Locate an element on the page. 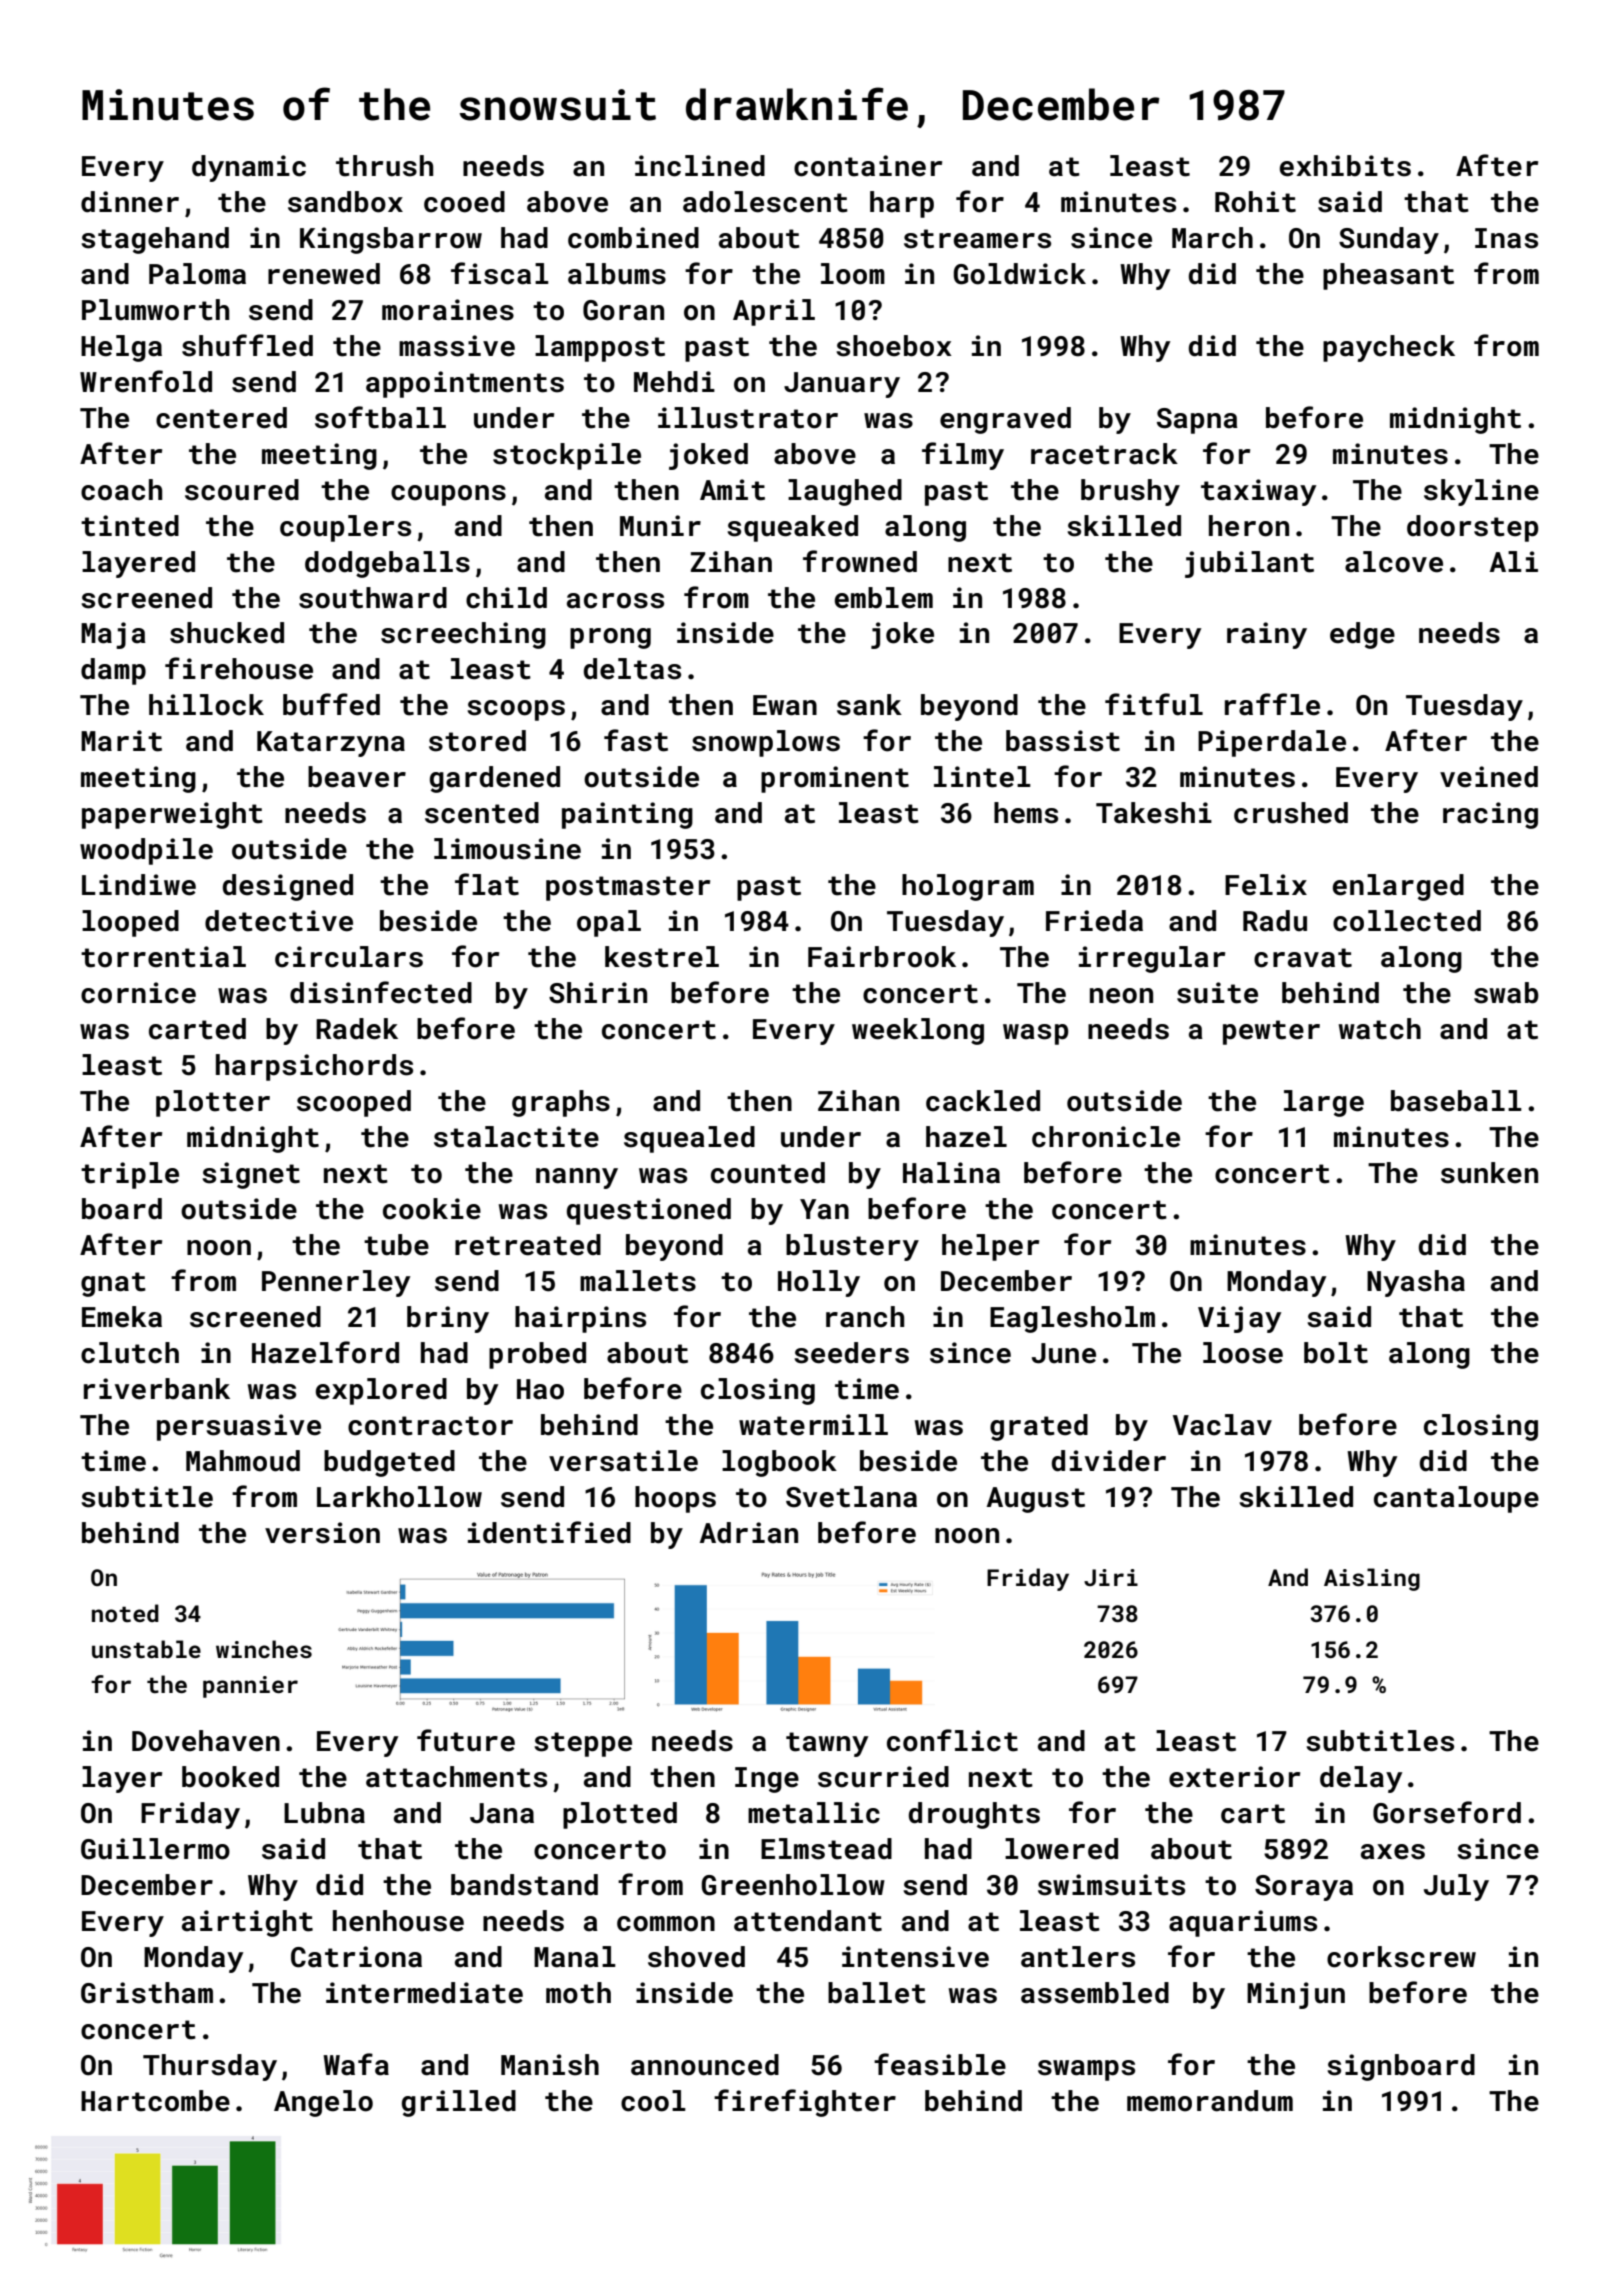 The height and width of the image is (2292, 1620). alcove is located at coordinates (1394, 562).
